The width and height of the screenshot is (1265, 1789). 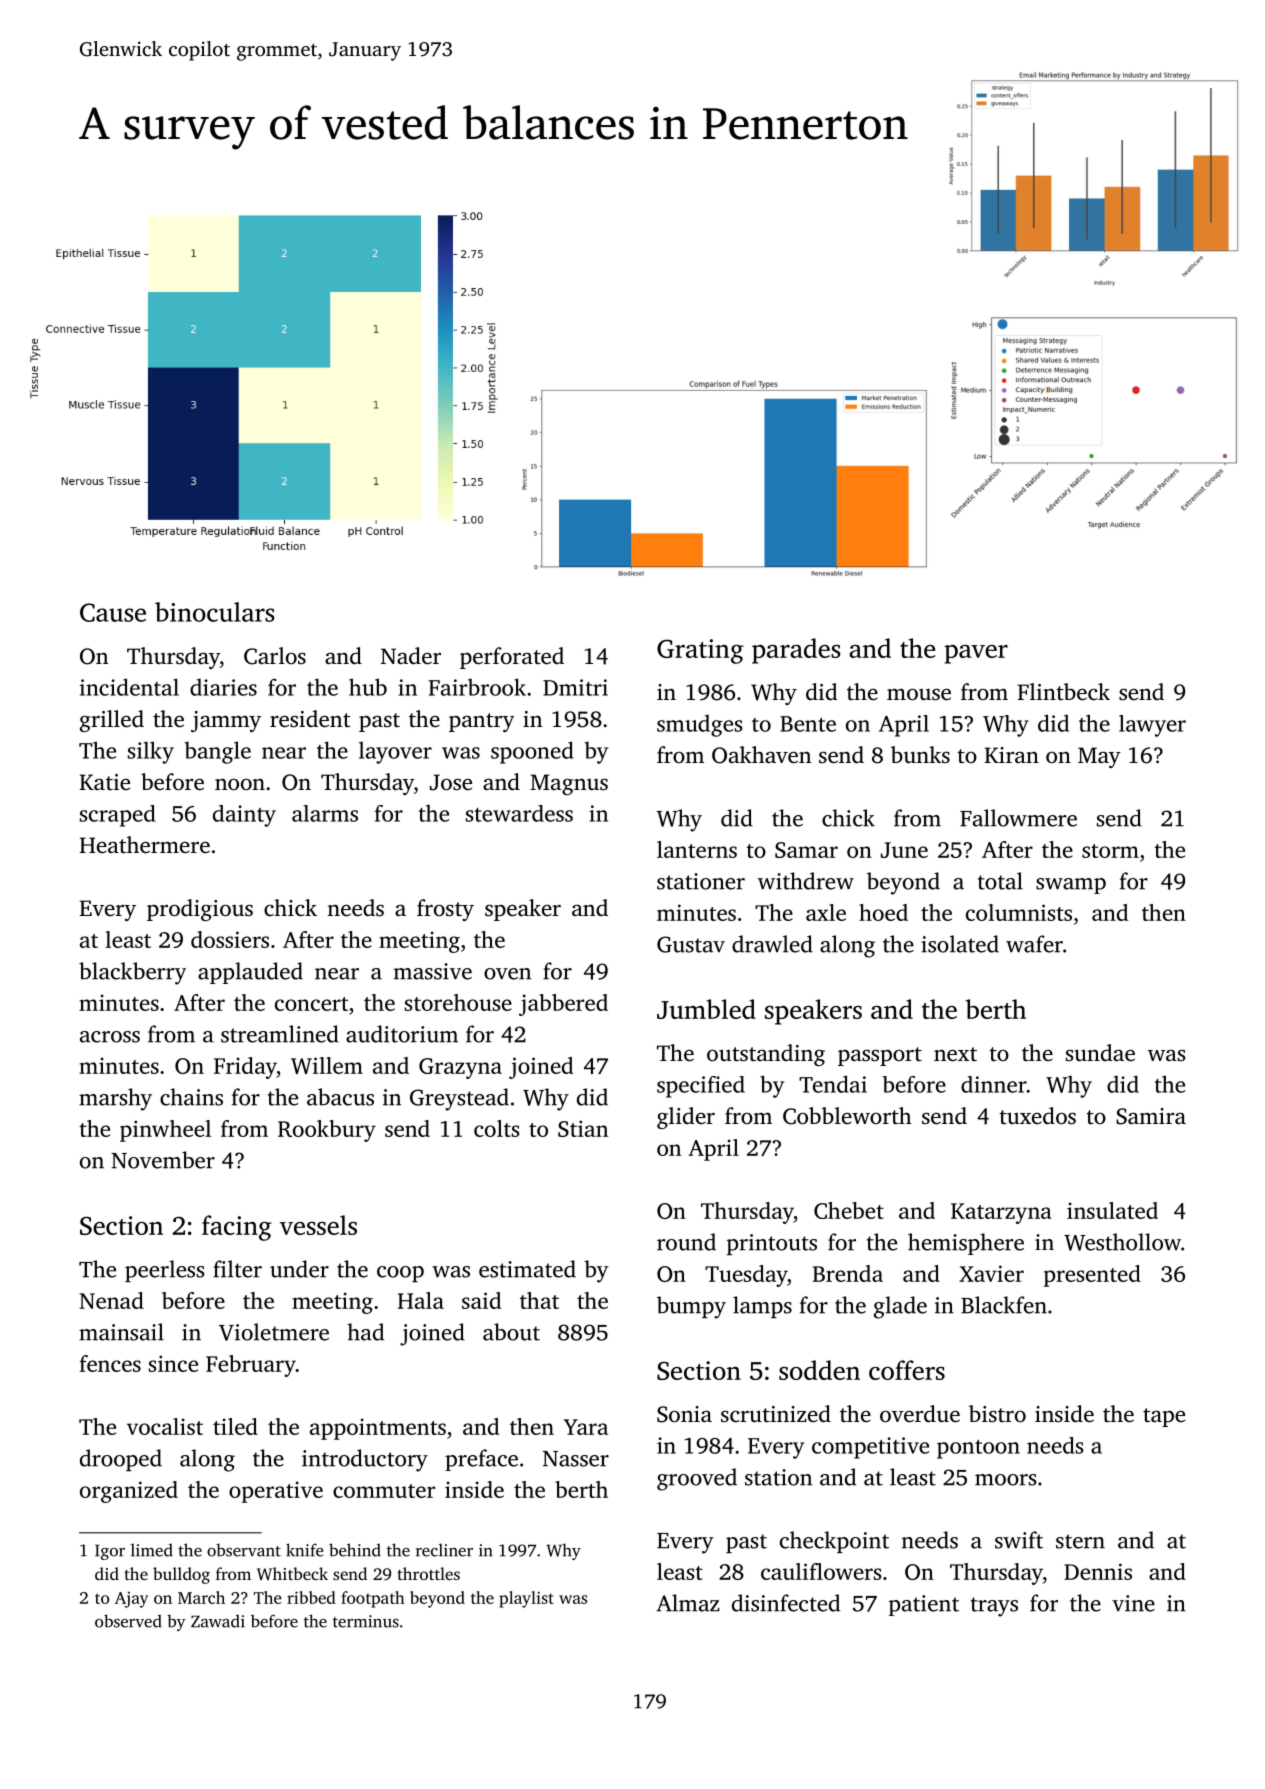 I want to click on terminus, so click(x=366, y=1621).
